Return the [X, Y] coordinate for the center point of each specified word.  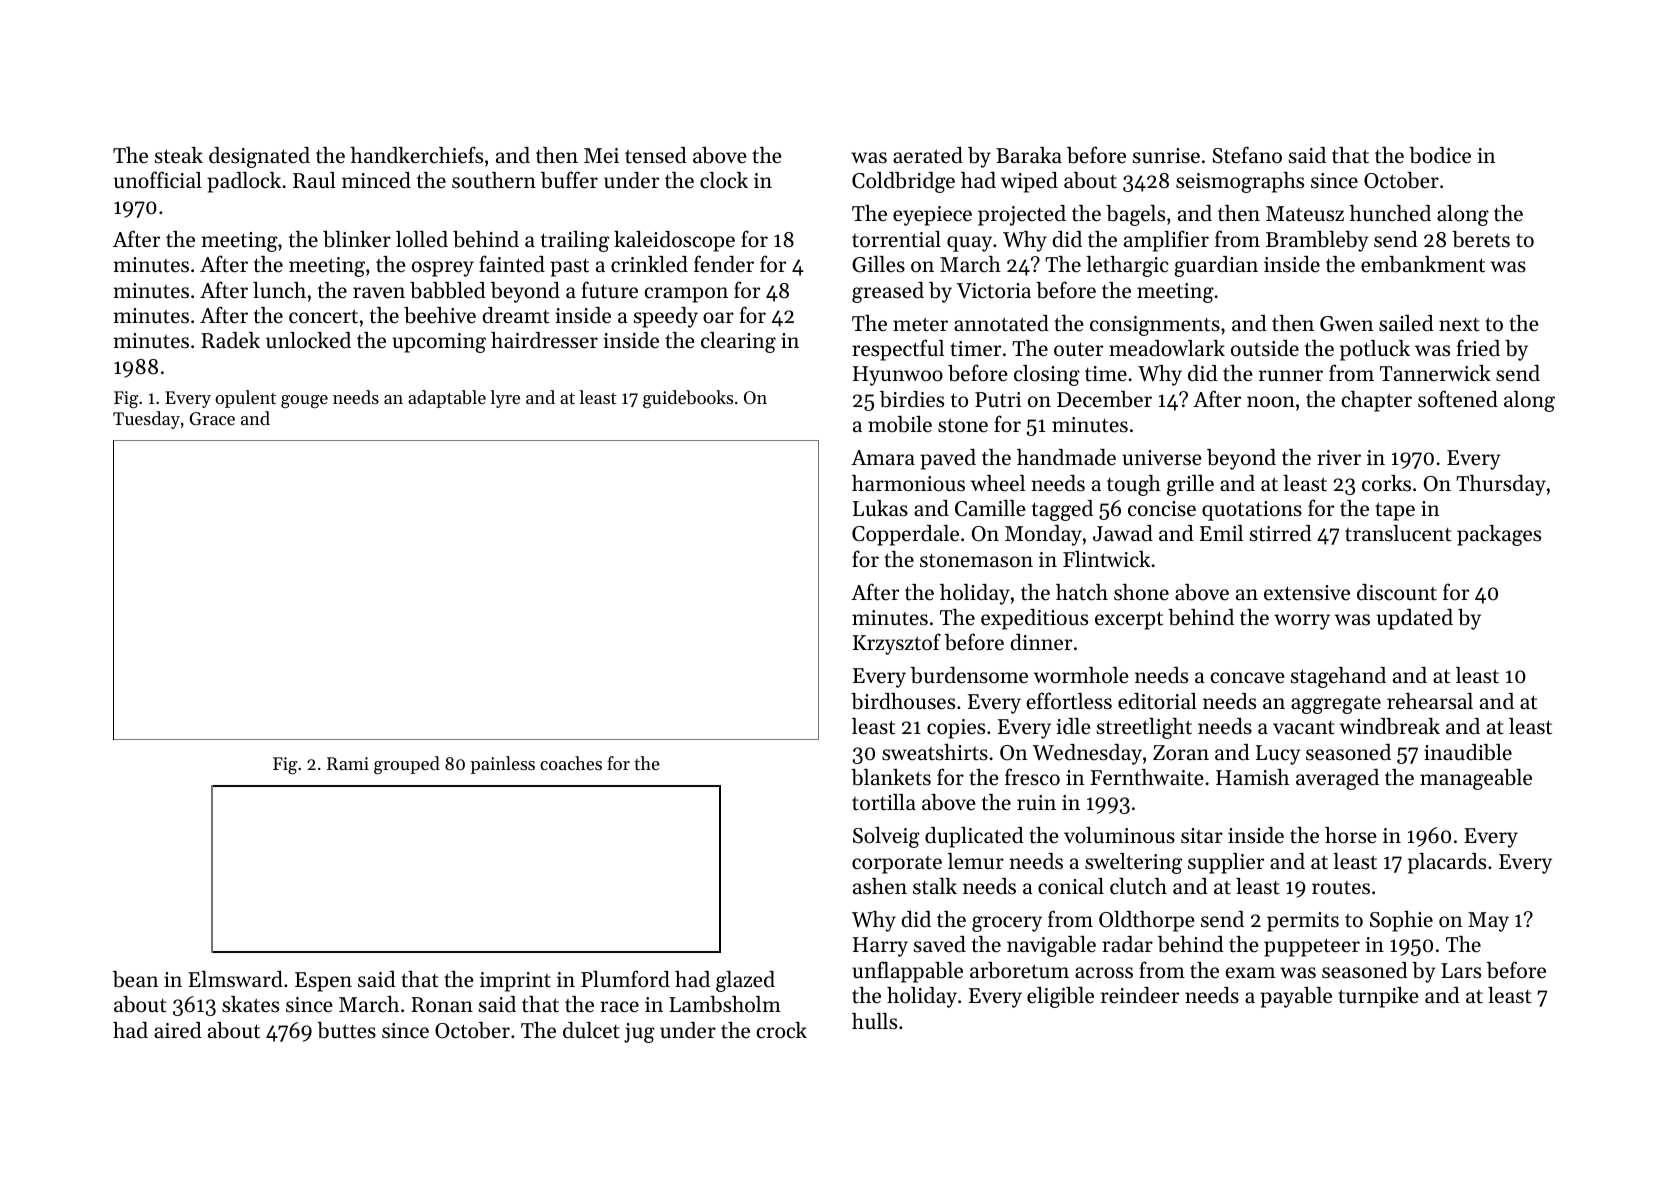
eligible [1060, 997]
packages [1499, 535]
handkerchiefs [417, 155]
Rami [348, 763]
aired [178, 1030]
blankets [891, 777]
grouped [407, 765]
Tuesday [146, 420]
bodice [1440, 155]
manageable [1476, 779]
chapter [1377, 401]
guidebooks [688, 399]
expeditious [1034, 619]
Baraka [1029, 155]
